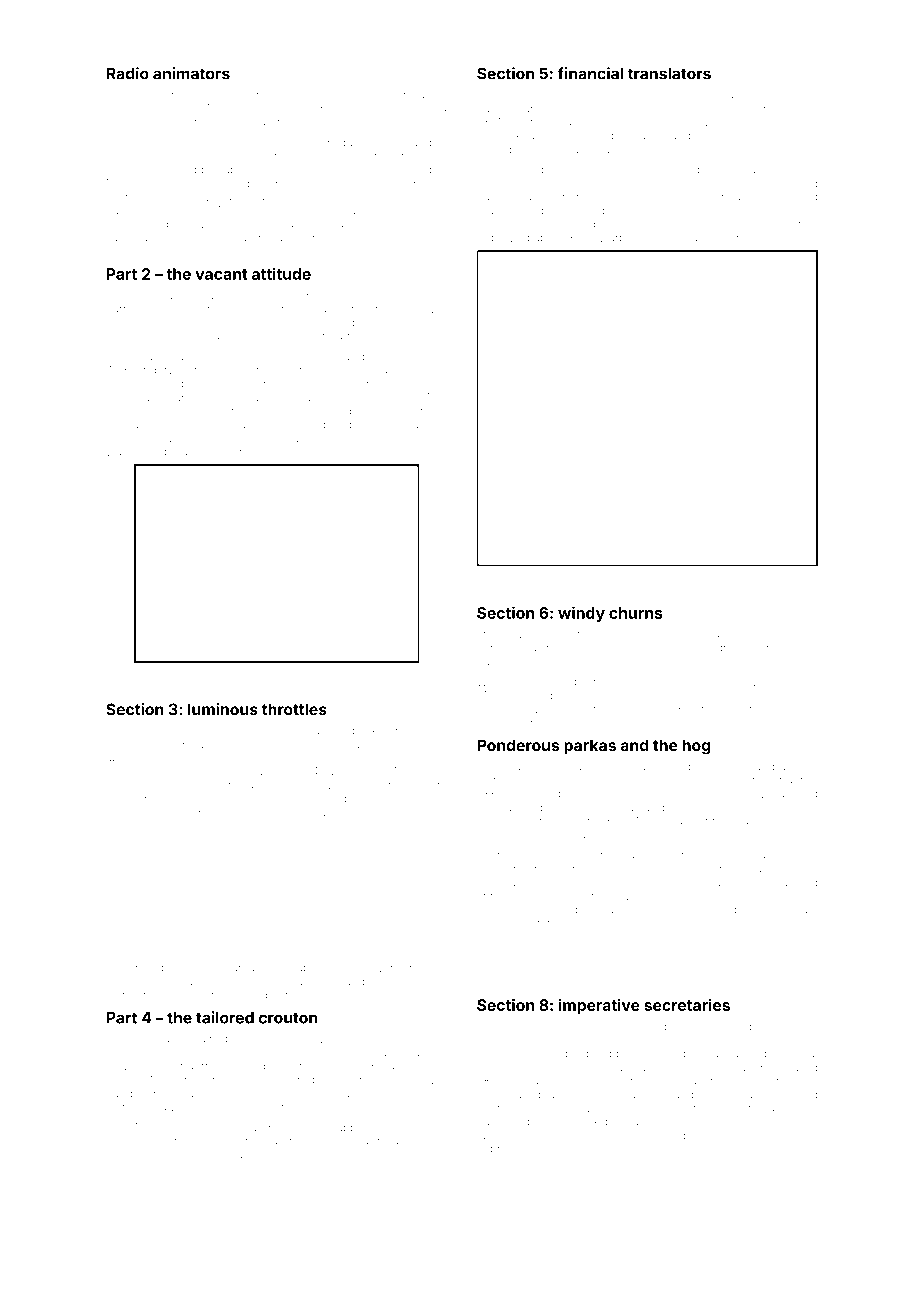 The width and height of the screenshot is (924, 1314). What do you see at coordinates (429, 239) in the screenshot?
I see `purlins` at bounding box center [429, 239].
